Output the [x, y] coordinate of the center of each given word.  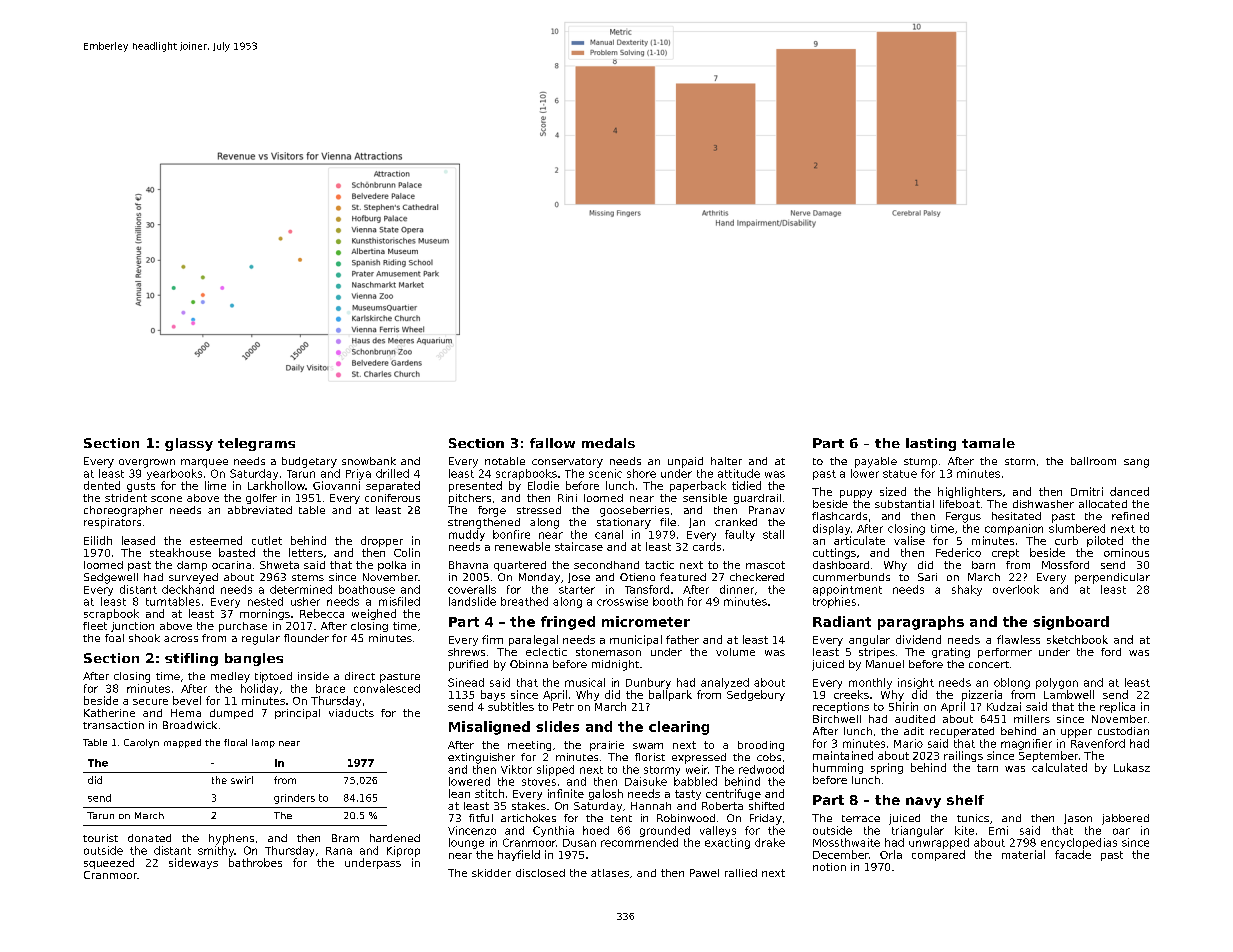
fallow [552, 443]
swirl [242, 780]
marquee [204, 463]
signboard [1071, 623]
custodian [1123, 731]
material [1023, 854]
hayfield [519, 855]
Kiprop [403, 851]
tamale [988, 443]
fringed [568, 623]
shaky [967, 590]
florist [650, 757]
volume [735, 652]
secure [150, 702]
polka [392, 566]
